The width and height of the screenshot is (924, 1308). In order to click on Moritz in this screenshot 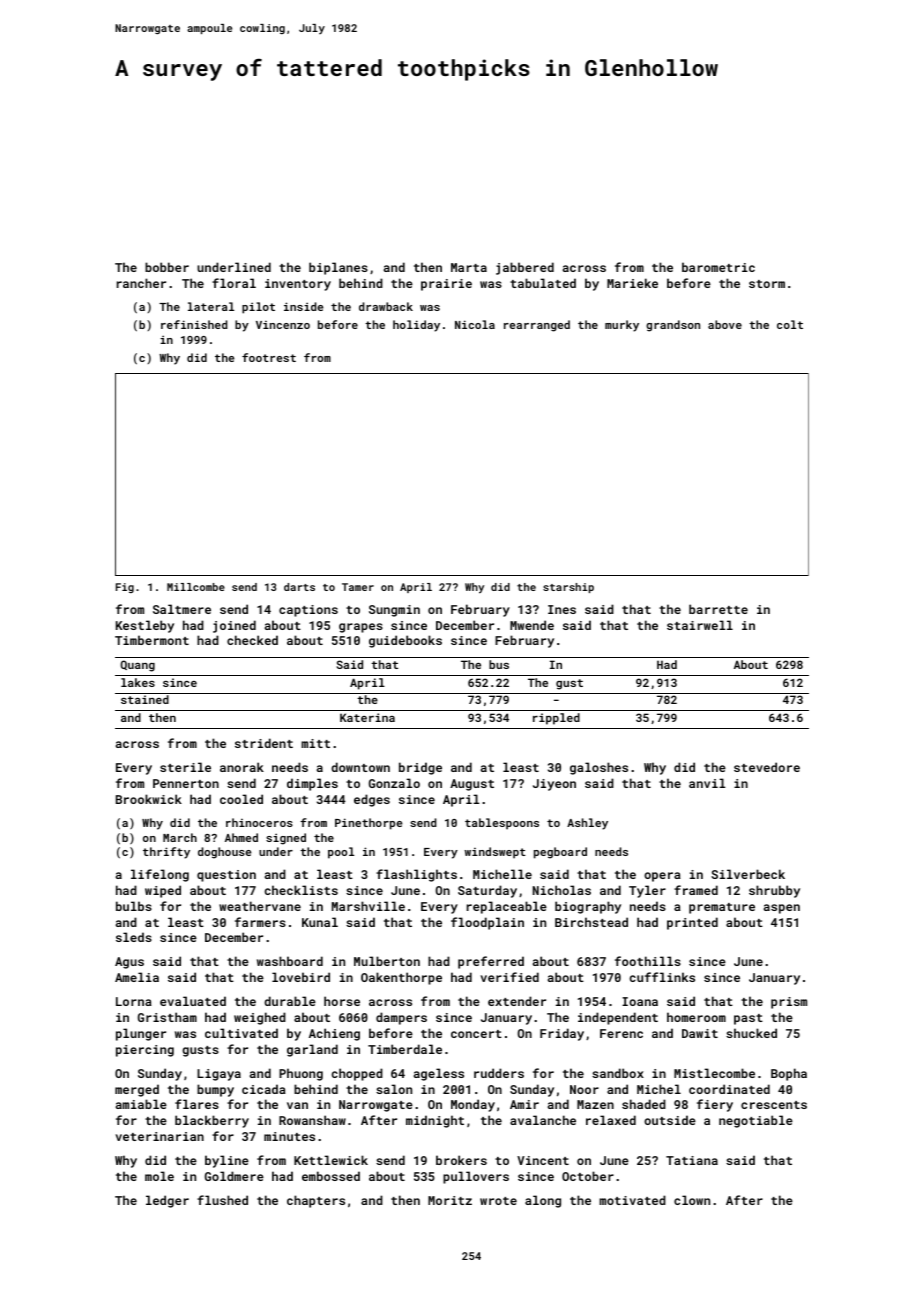, I will do `click(450, 1200)`.
